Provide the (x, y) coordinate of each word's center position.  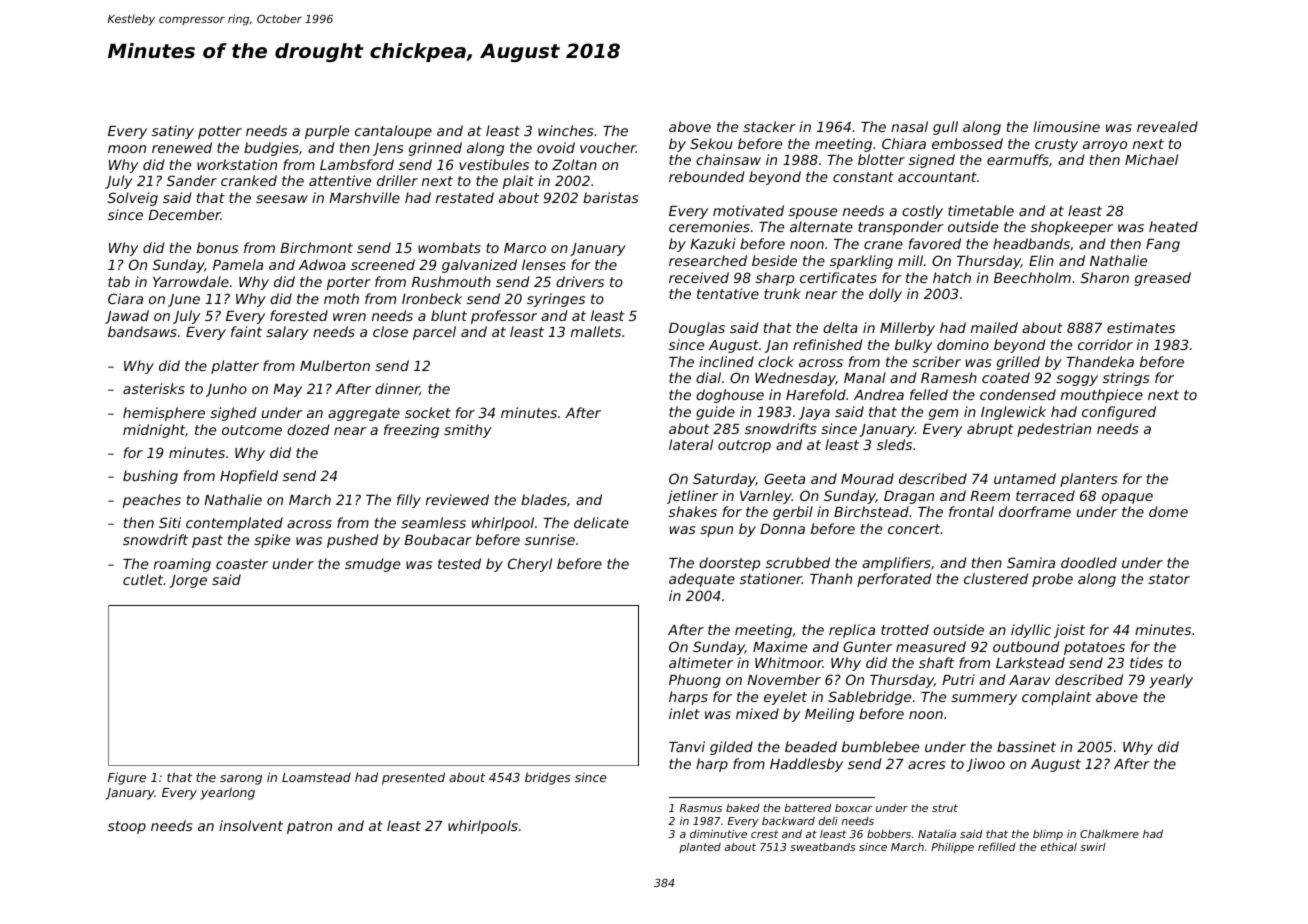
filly (409, 501)
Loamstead (316, 777)
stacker (769, 126)
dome (1168, 511)
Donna (782, 529)
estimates (1141, 327)
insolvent (251, 825)
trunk (782, 293)
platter (235, 367)
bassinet (1026, 746)
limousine (1066, 126)
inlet (684, 713)
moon (127, 149)
